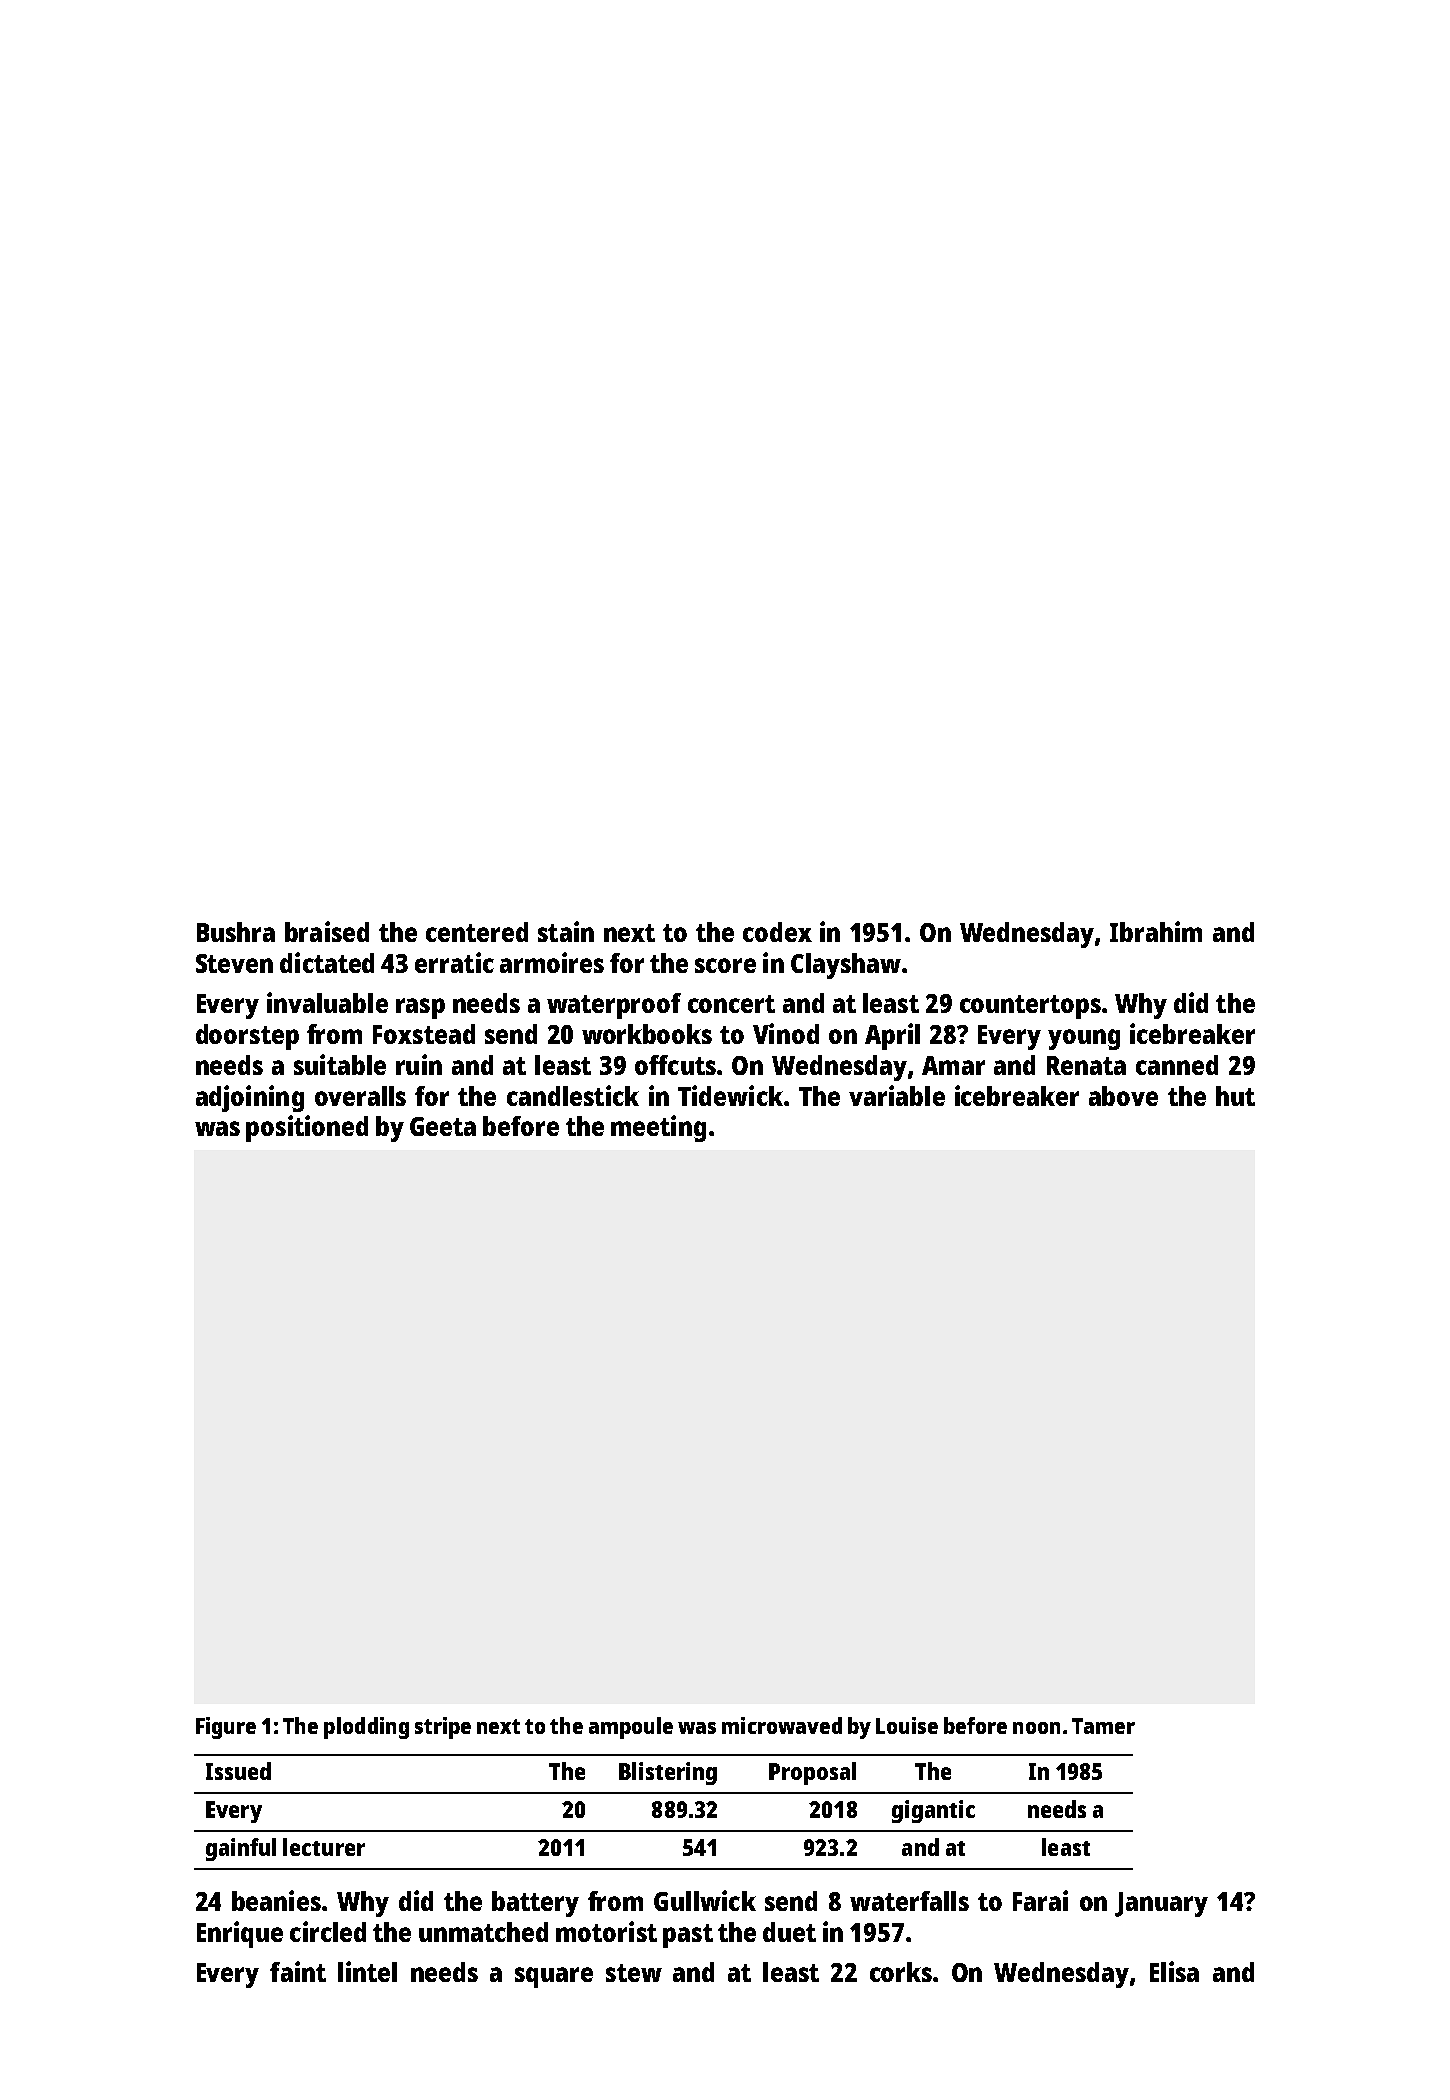 This image has height=2100, width=1450. I want to click on noon, so click(1036, 1728).
